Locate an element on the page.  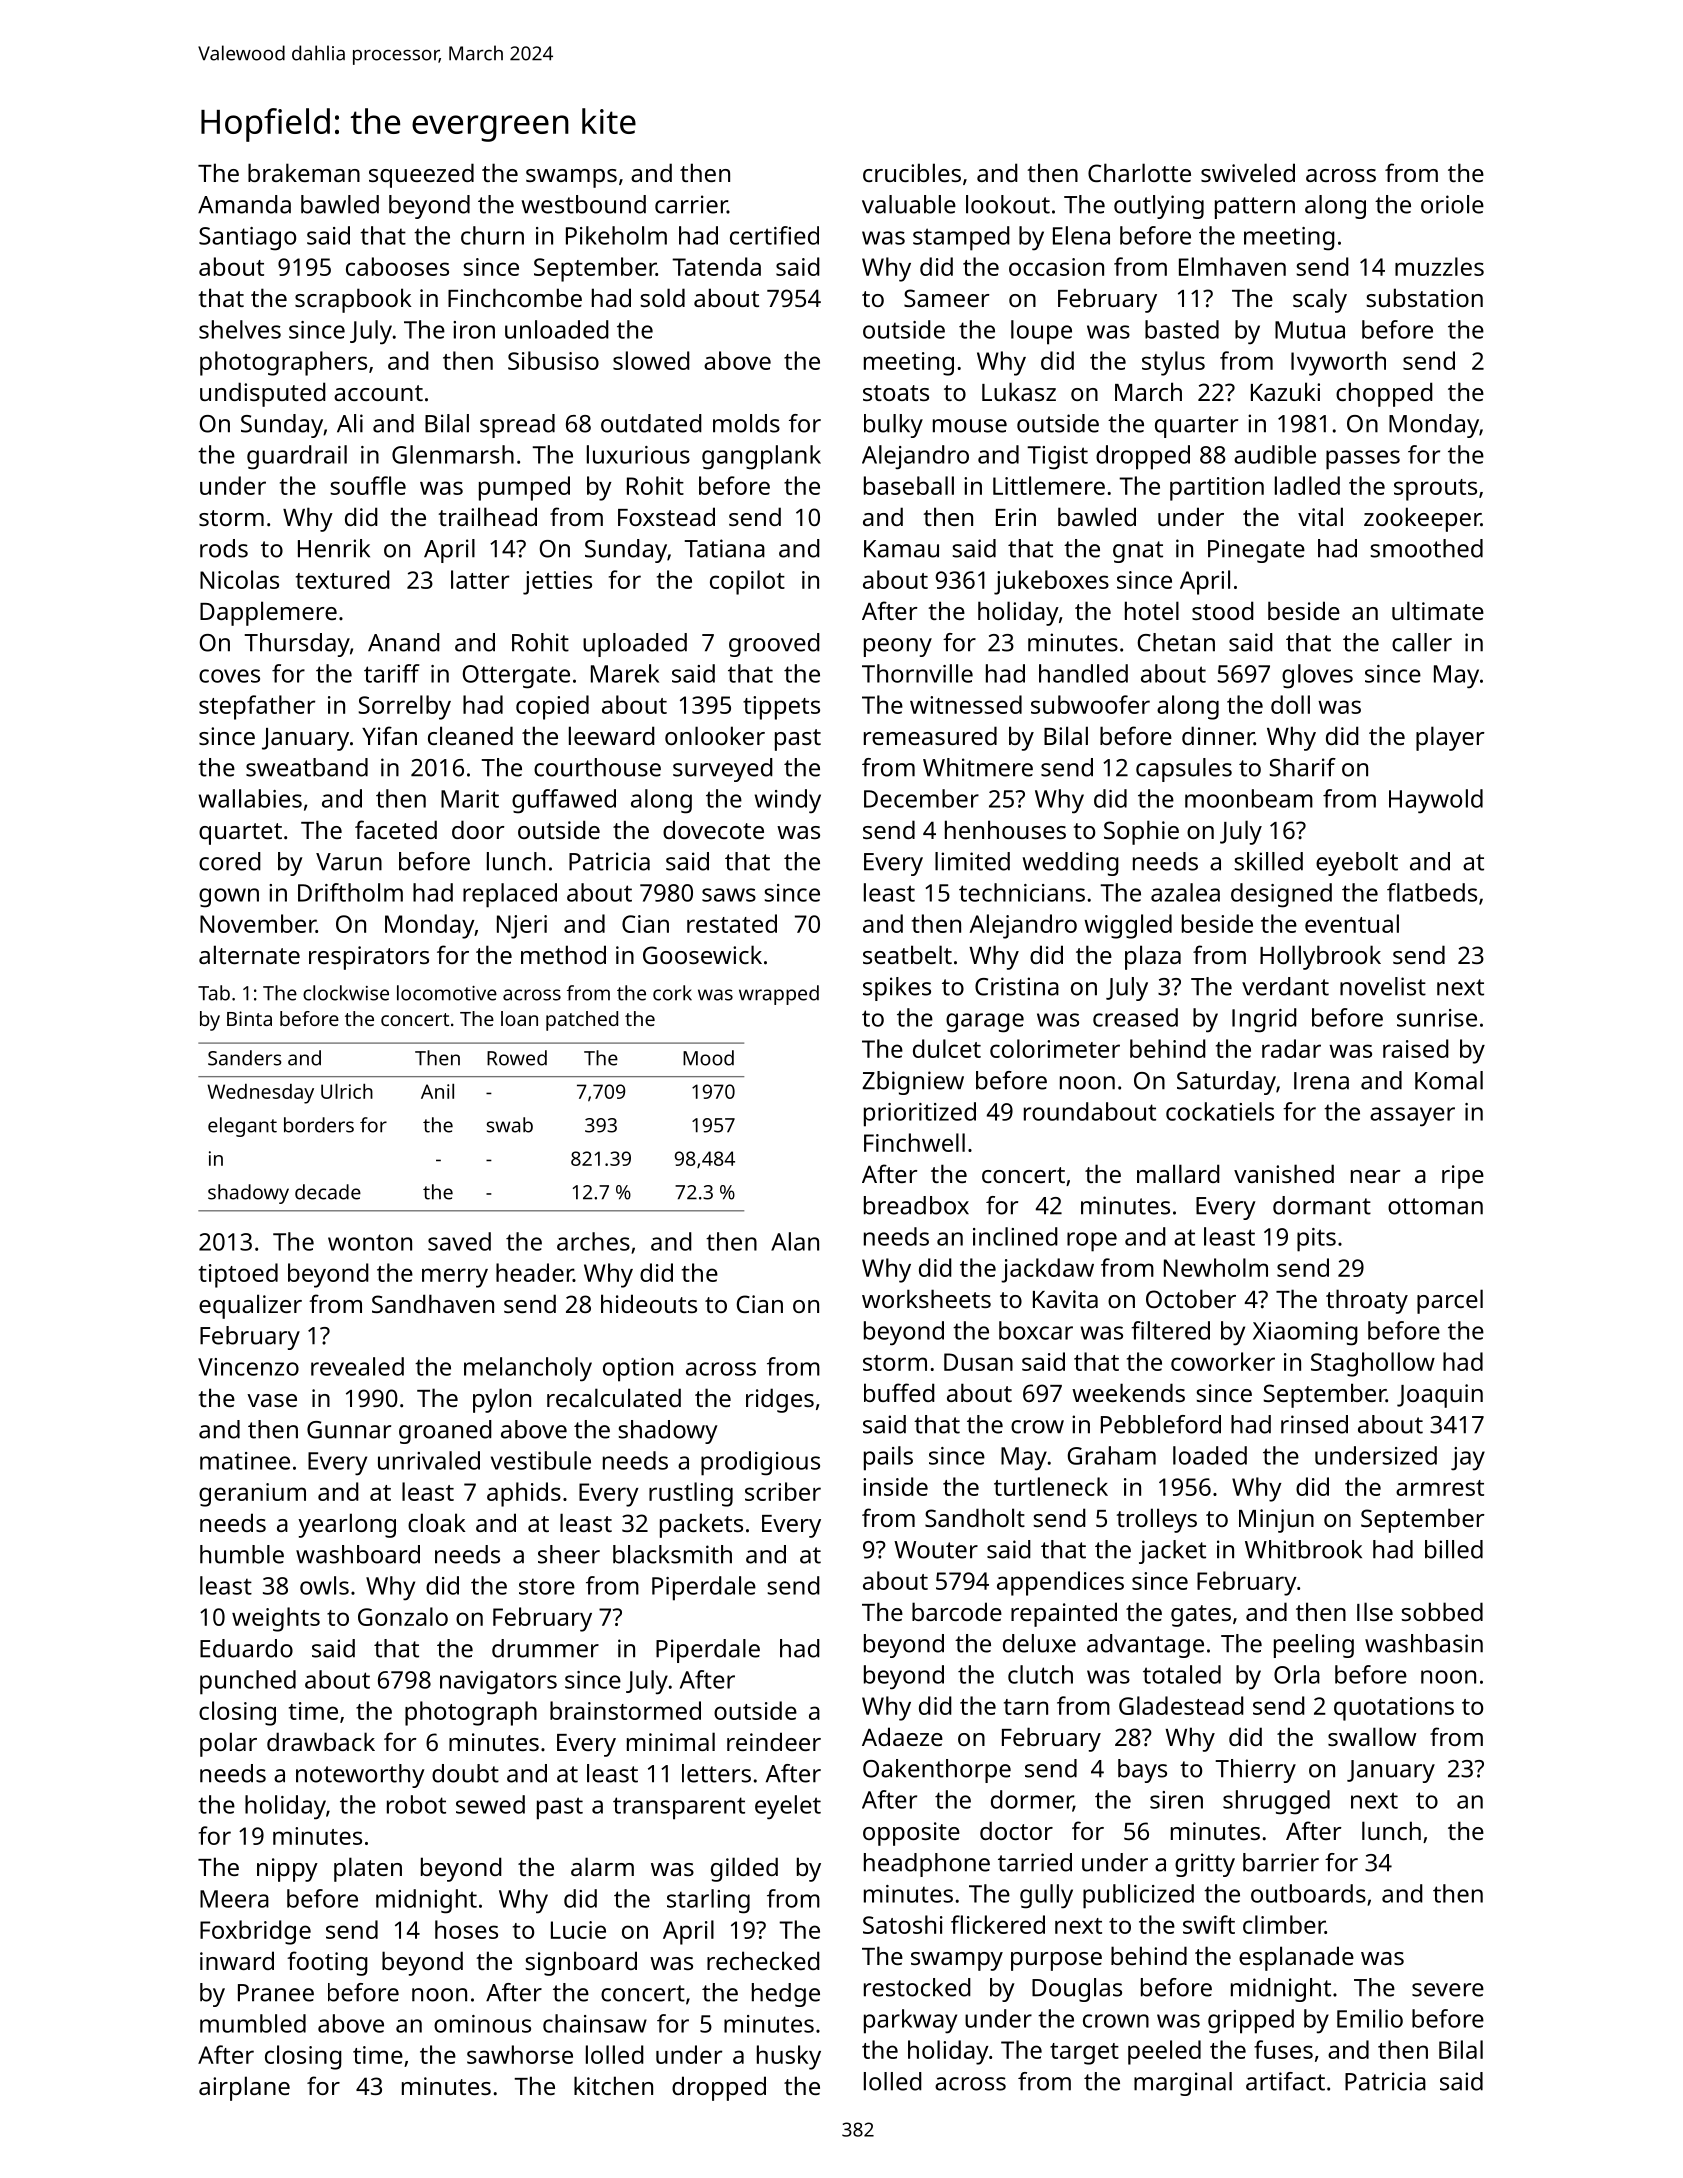
worksheets is located at coordinates (926, 1298).
